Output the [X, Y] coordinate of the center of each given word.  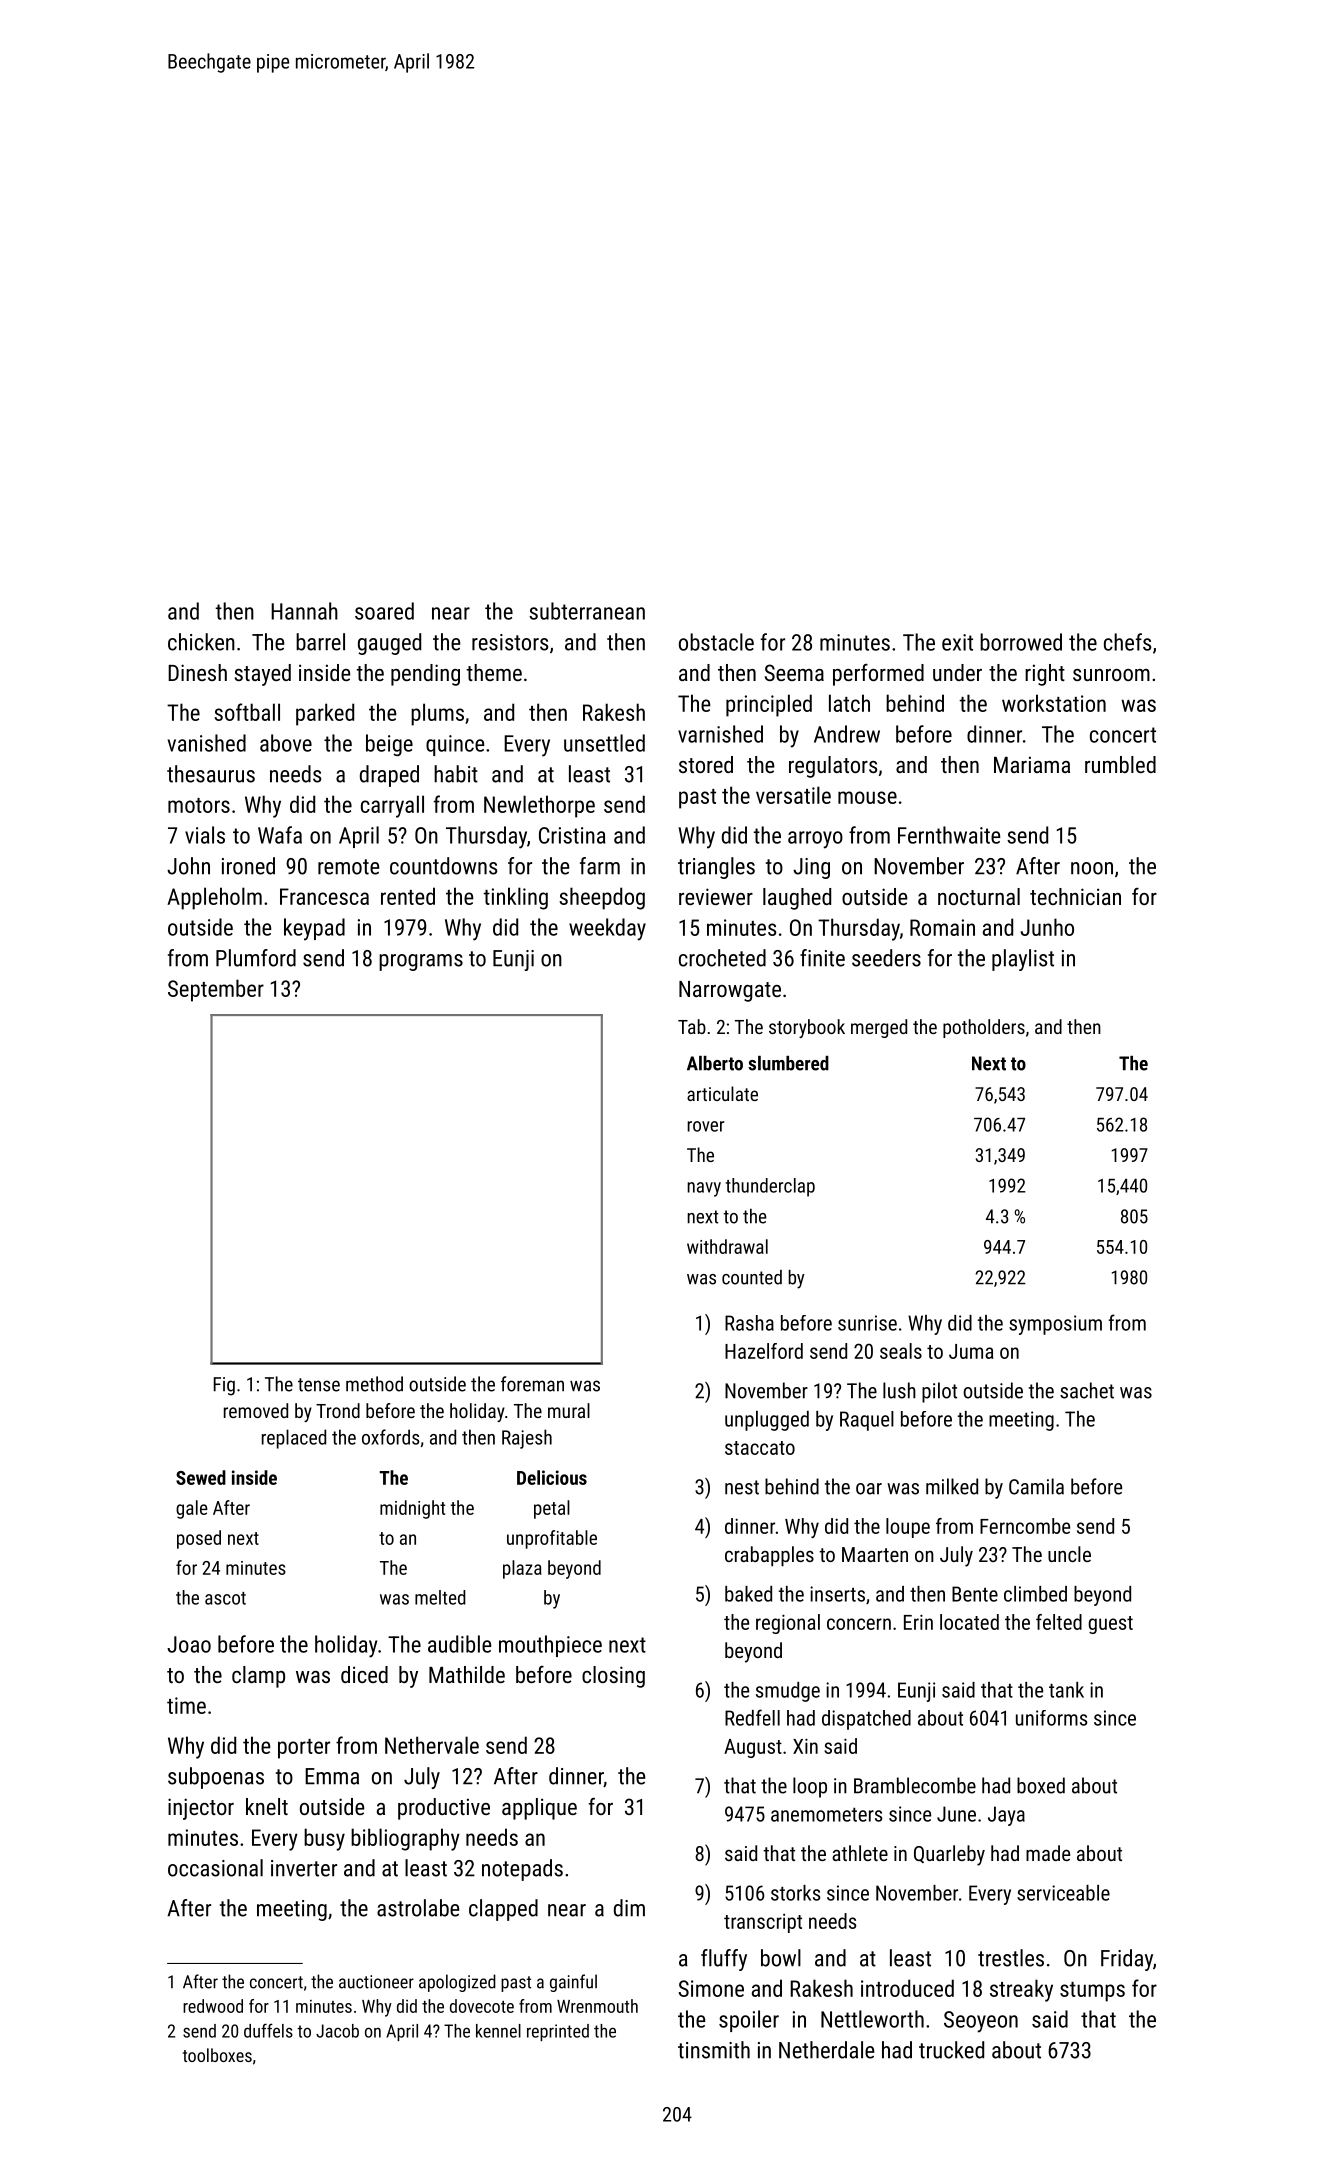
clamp [258, 1677]
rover [705, 1126]
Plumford [256, 958]
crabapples [769, 1556]
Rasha [749, 1323]
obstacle [716, 642]
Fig [224, 1386]
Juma [971, 1351]
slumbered [788, 1063]
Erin [918, 1622]
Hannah [304, 611]
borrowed [1021, 642]
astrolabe [418, 1908]
